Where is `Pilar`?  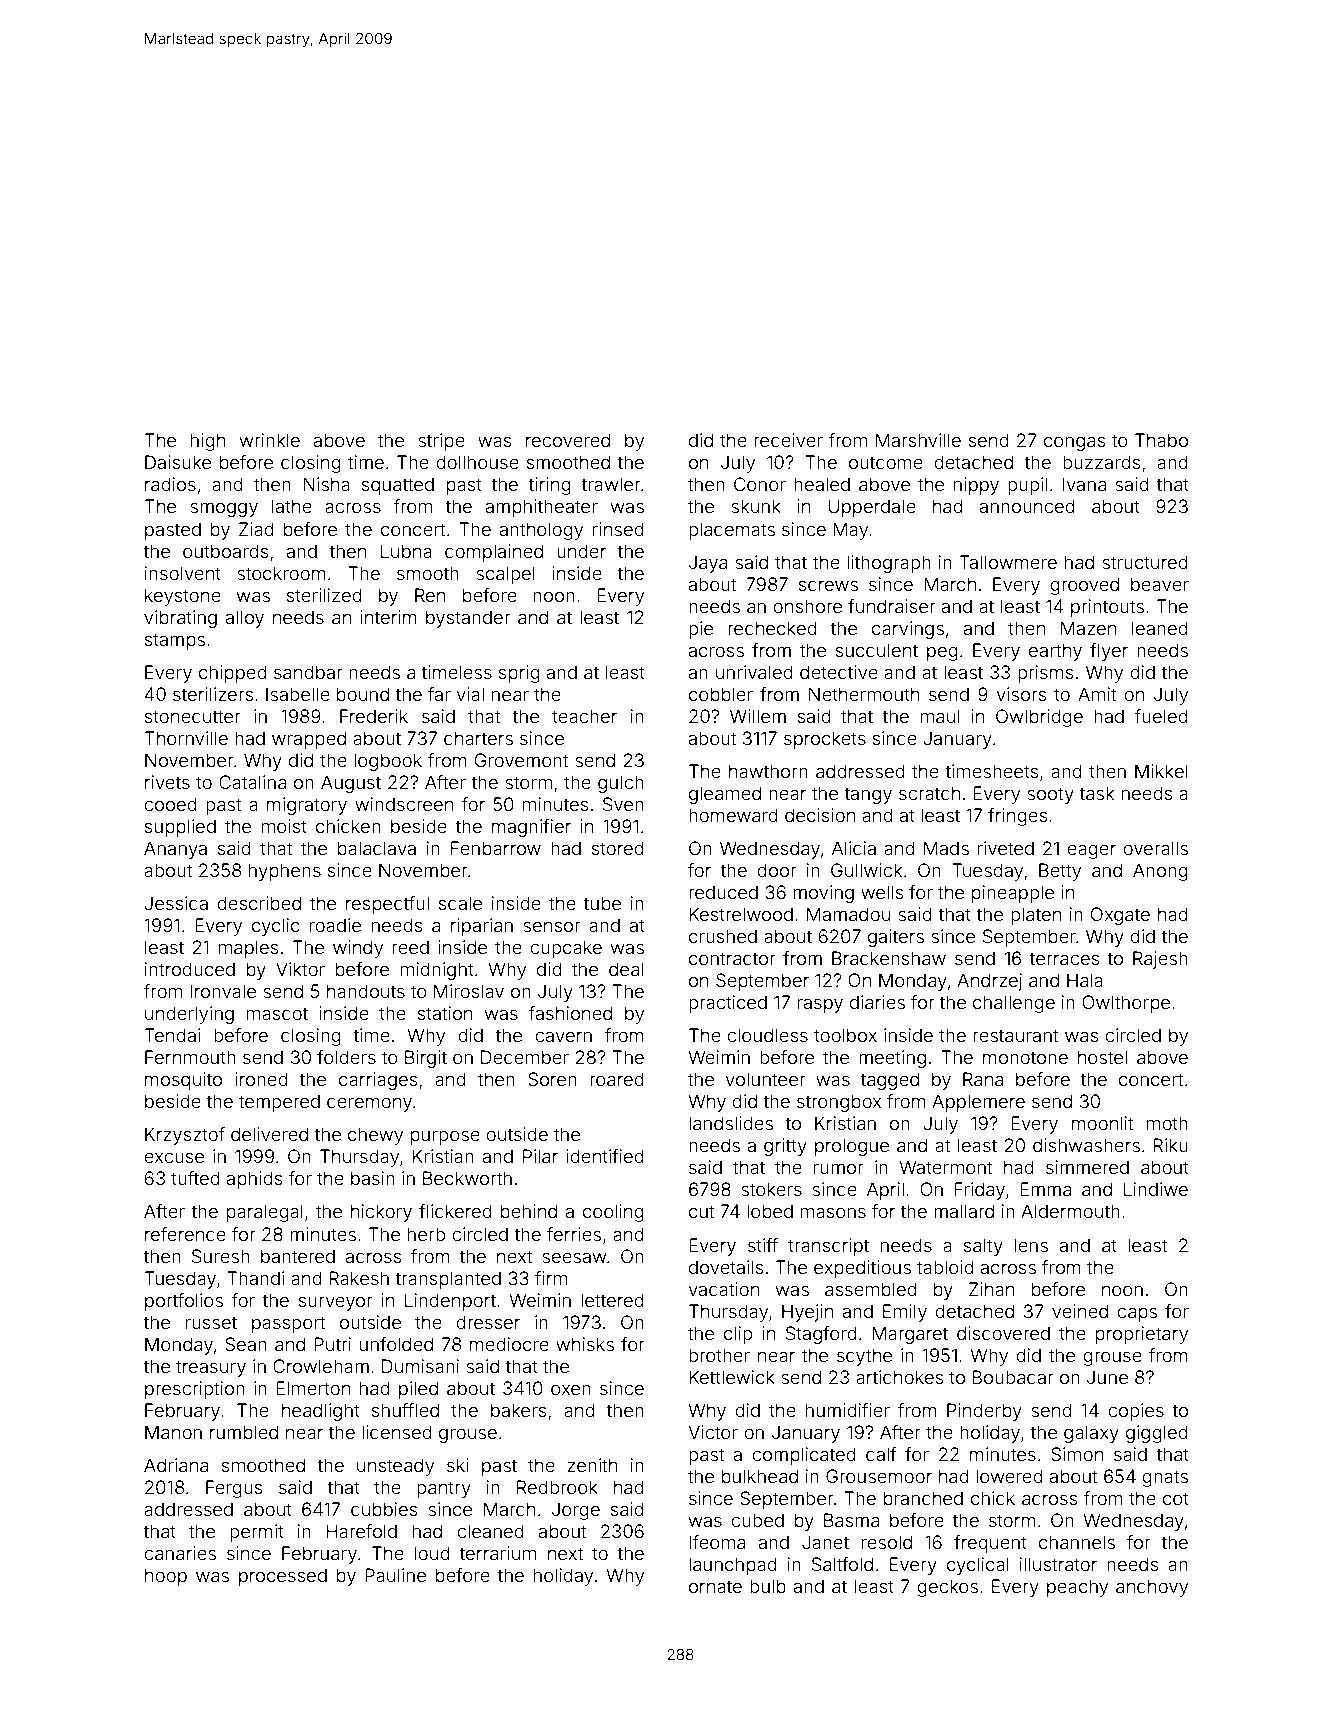 Pilar is located at coordinates (540, 1156).
